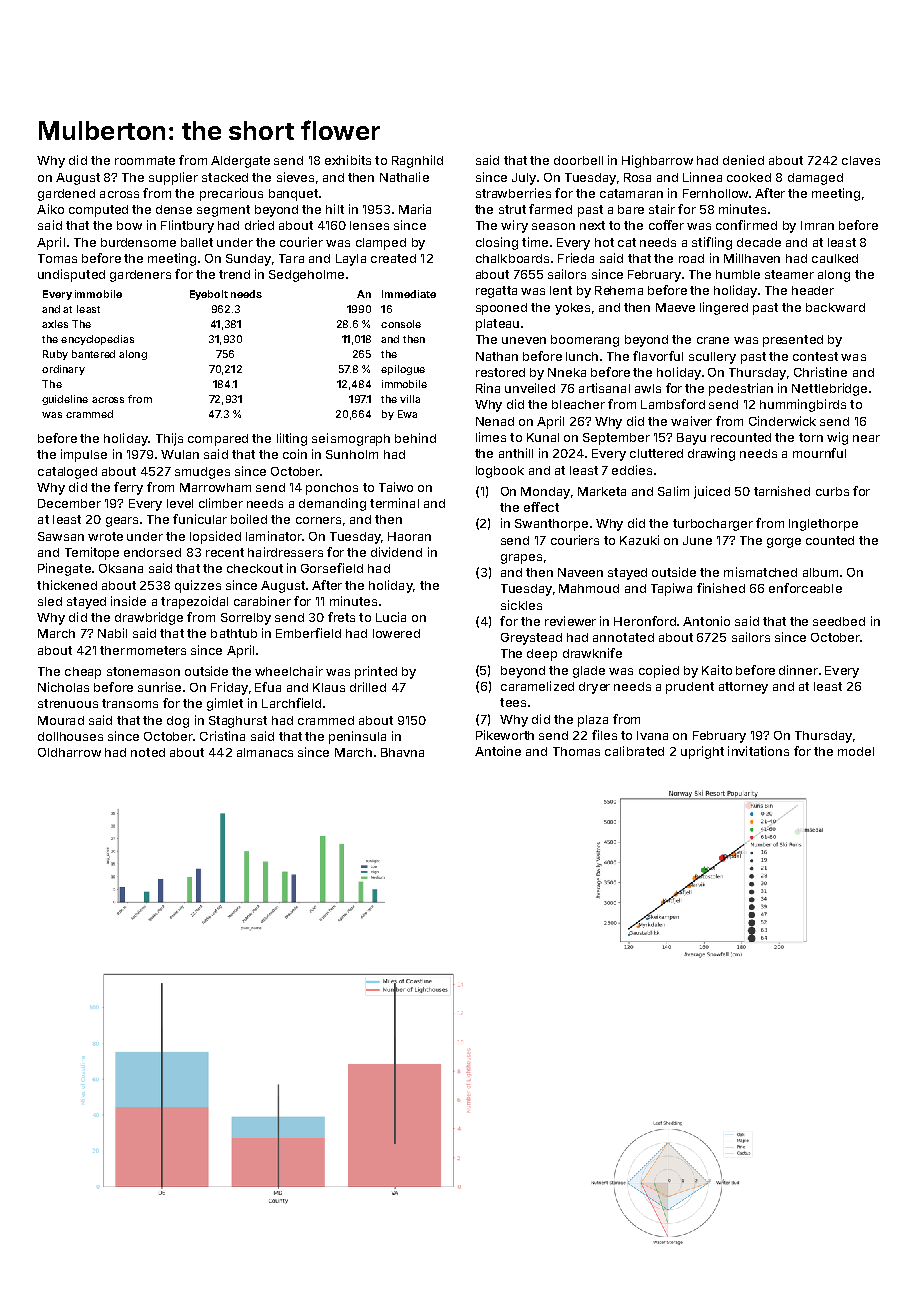 This document has width=924, height=1308. I want to click on compared, so click(218, 440).
